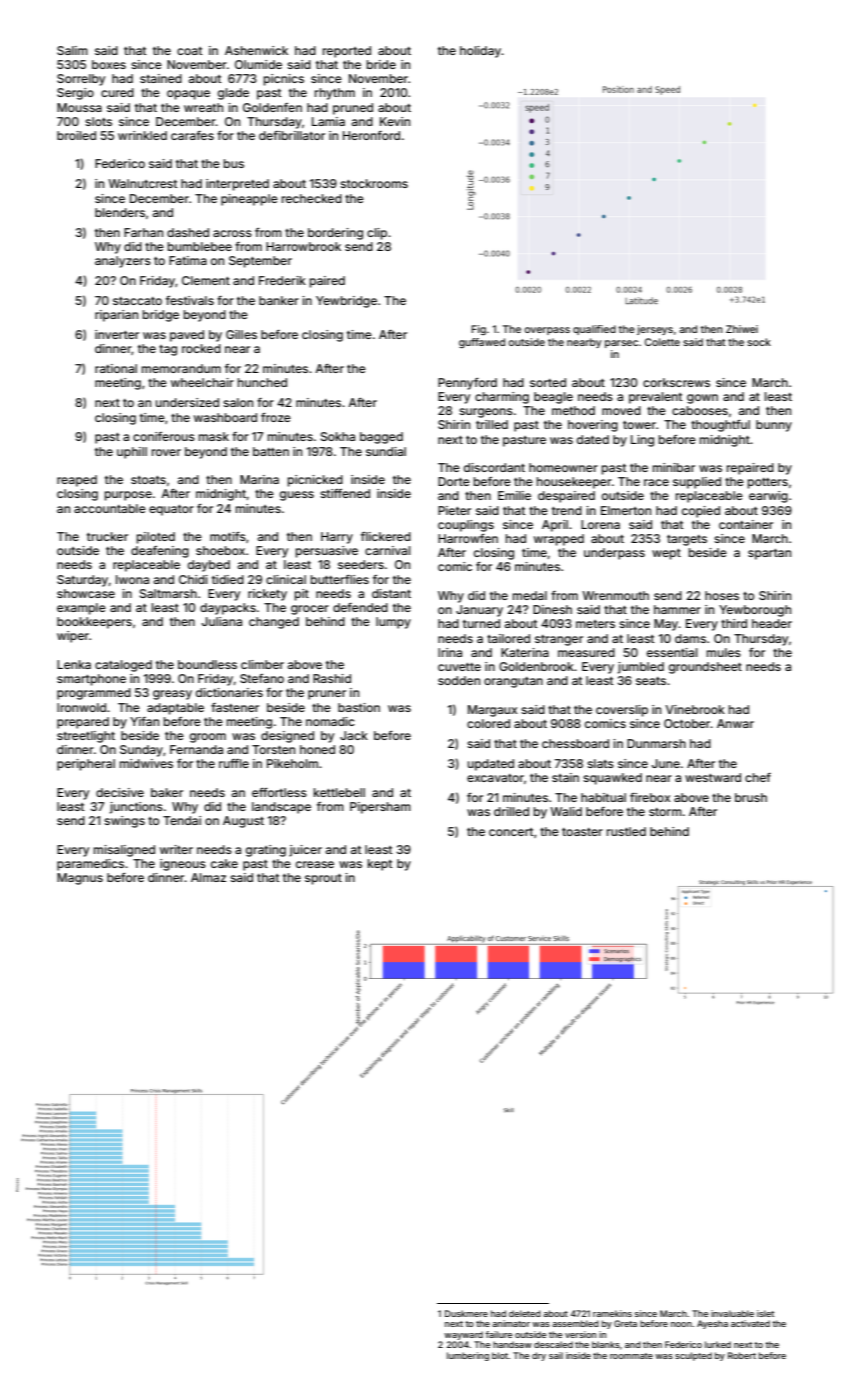 The width and height of the screenshot is (849, 1400). What do you see at coordinates (207, 664) in the screenshot?
I see `boundless` at bounding box center [207, 664].
